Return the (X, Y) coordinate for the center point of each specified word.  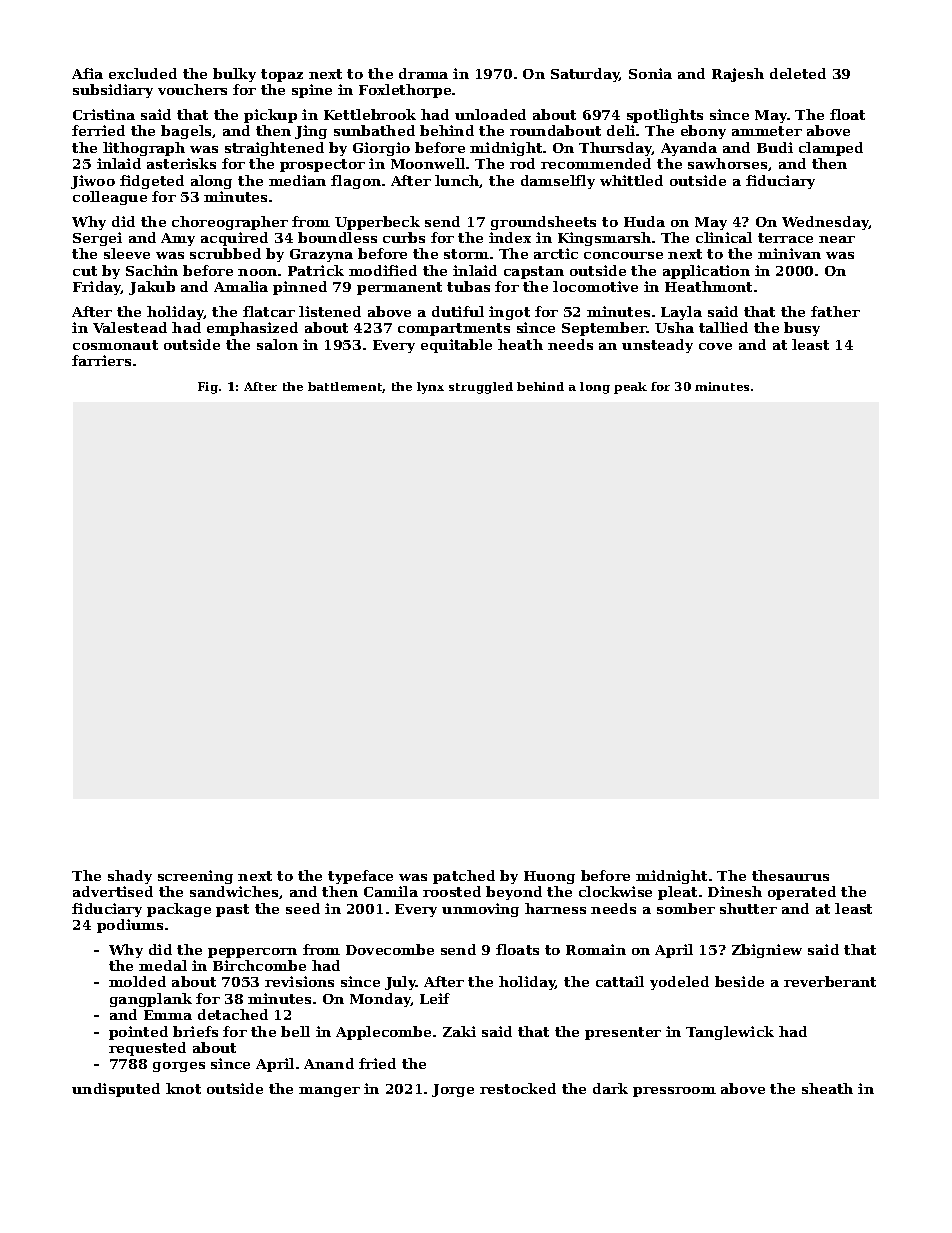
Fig (208, 388)
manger (329, 1092)
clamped (831, 149)
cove (715, 346)
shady (130, 877)
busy (802, 329)
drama (423, 73)
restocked (518, 1088)
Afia (87, 73)
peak (630, 388)
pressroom (674, 1092)
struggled (481, 388)
